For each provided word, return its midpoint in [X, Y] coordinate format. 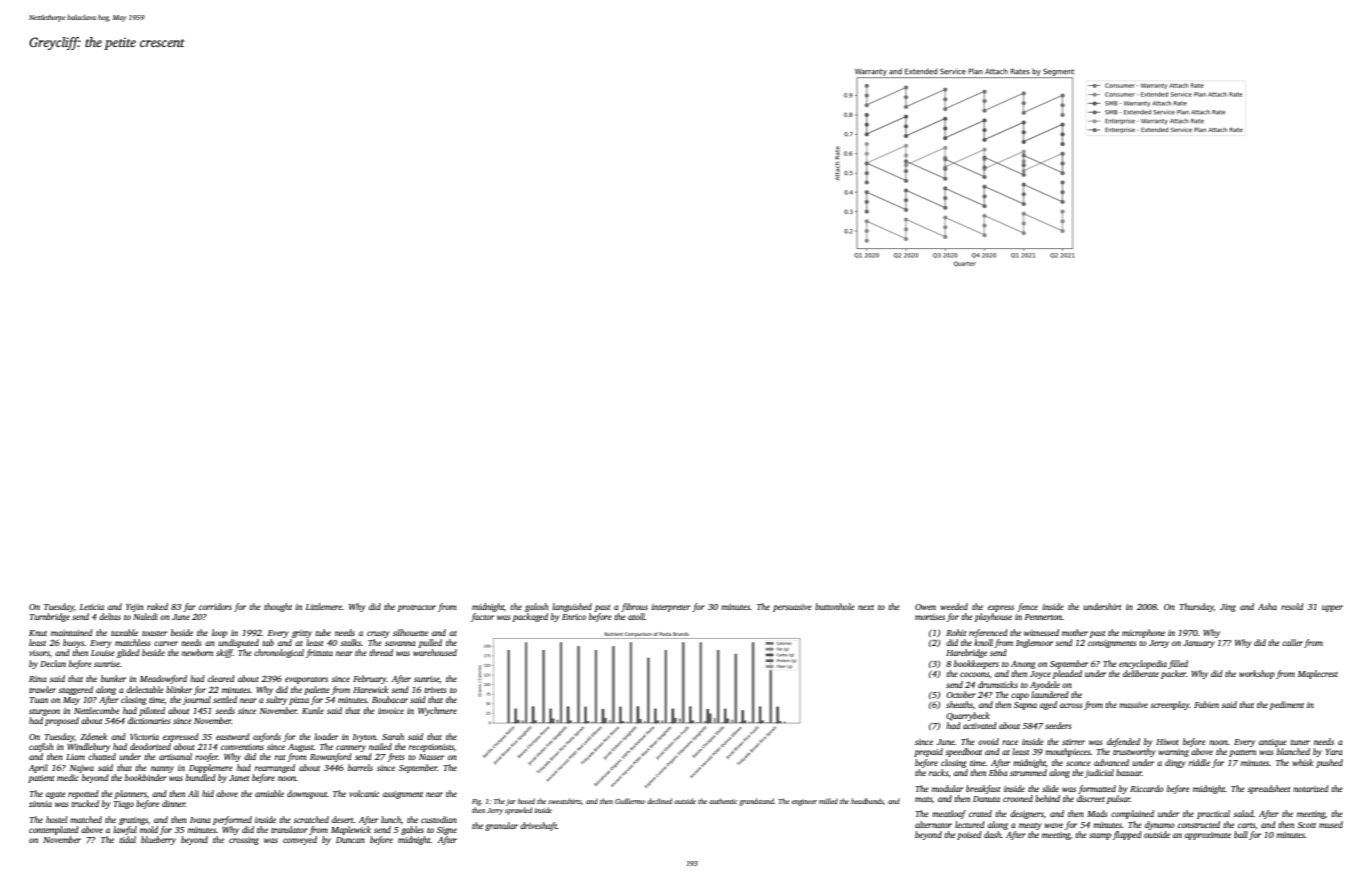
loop [219, 633]
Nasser [431, 757]
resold [1292, 606]
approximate [1208, 836]
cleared [221, 678]
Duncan [350, 840]
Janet [239, 778]
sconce [1078, 763]
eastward [233, 736]
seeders [1058, 725]
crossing [244, 841]
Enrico [574, 617]
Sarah [393, 736]
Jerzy [1159, 644]
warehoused [435, 652]
